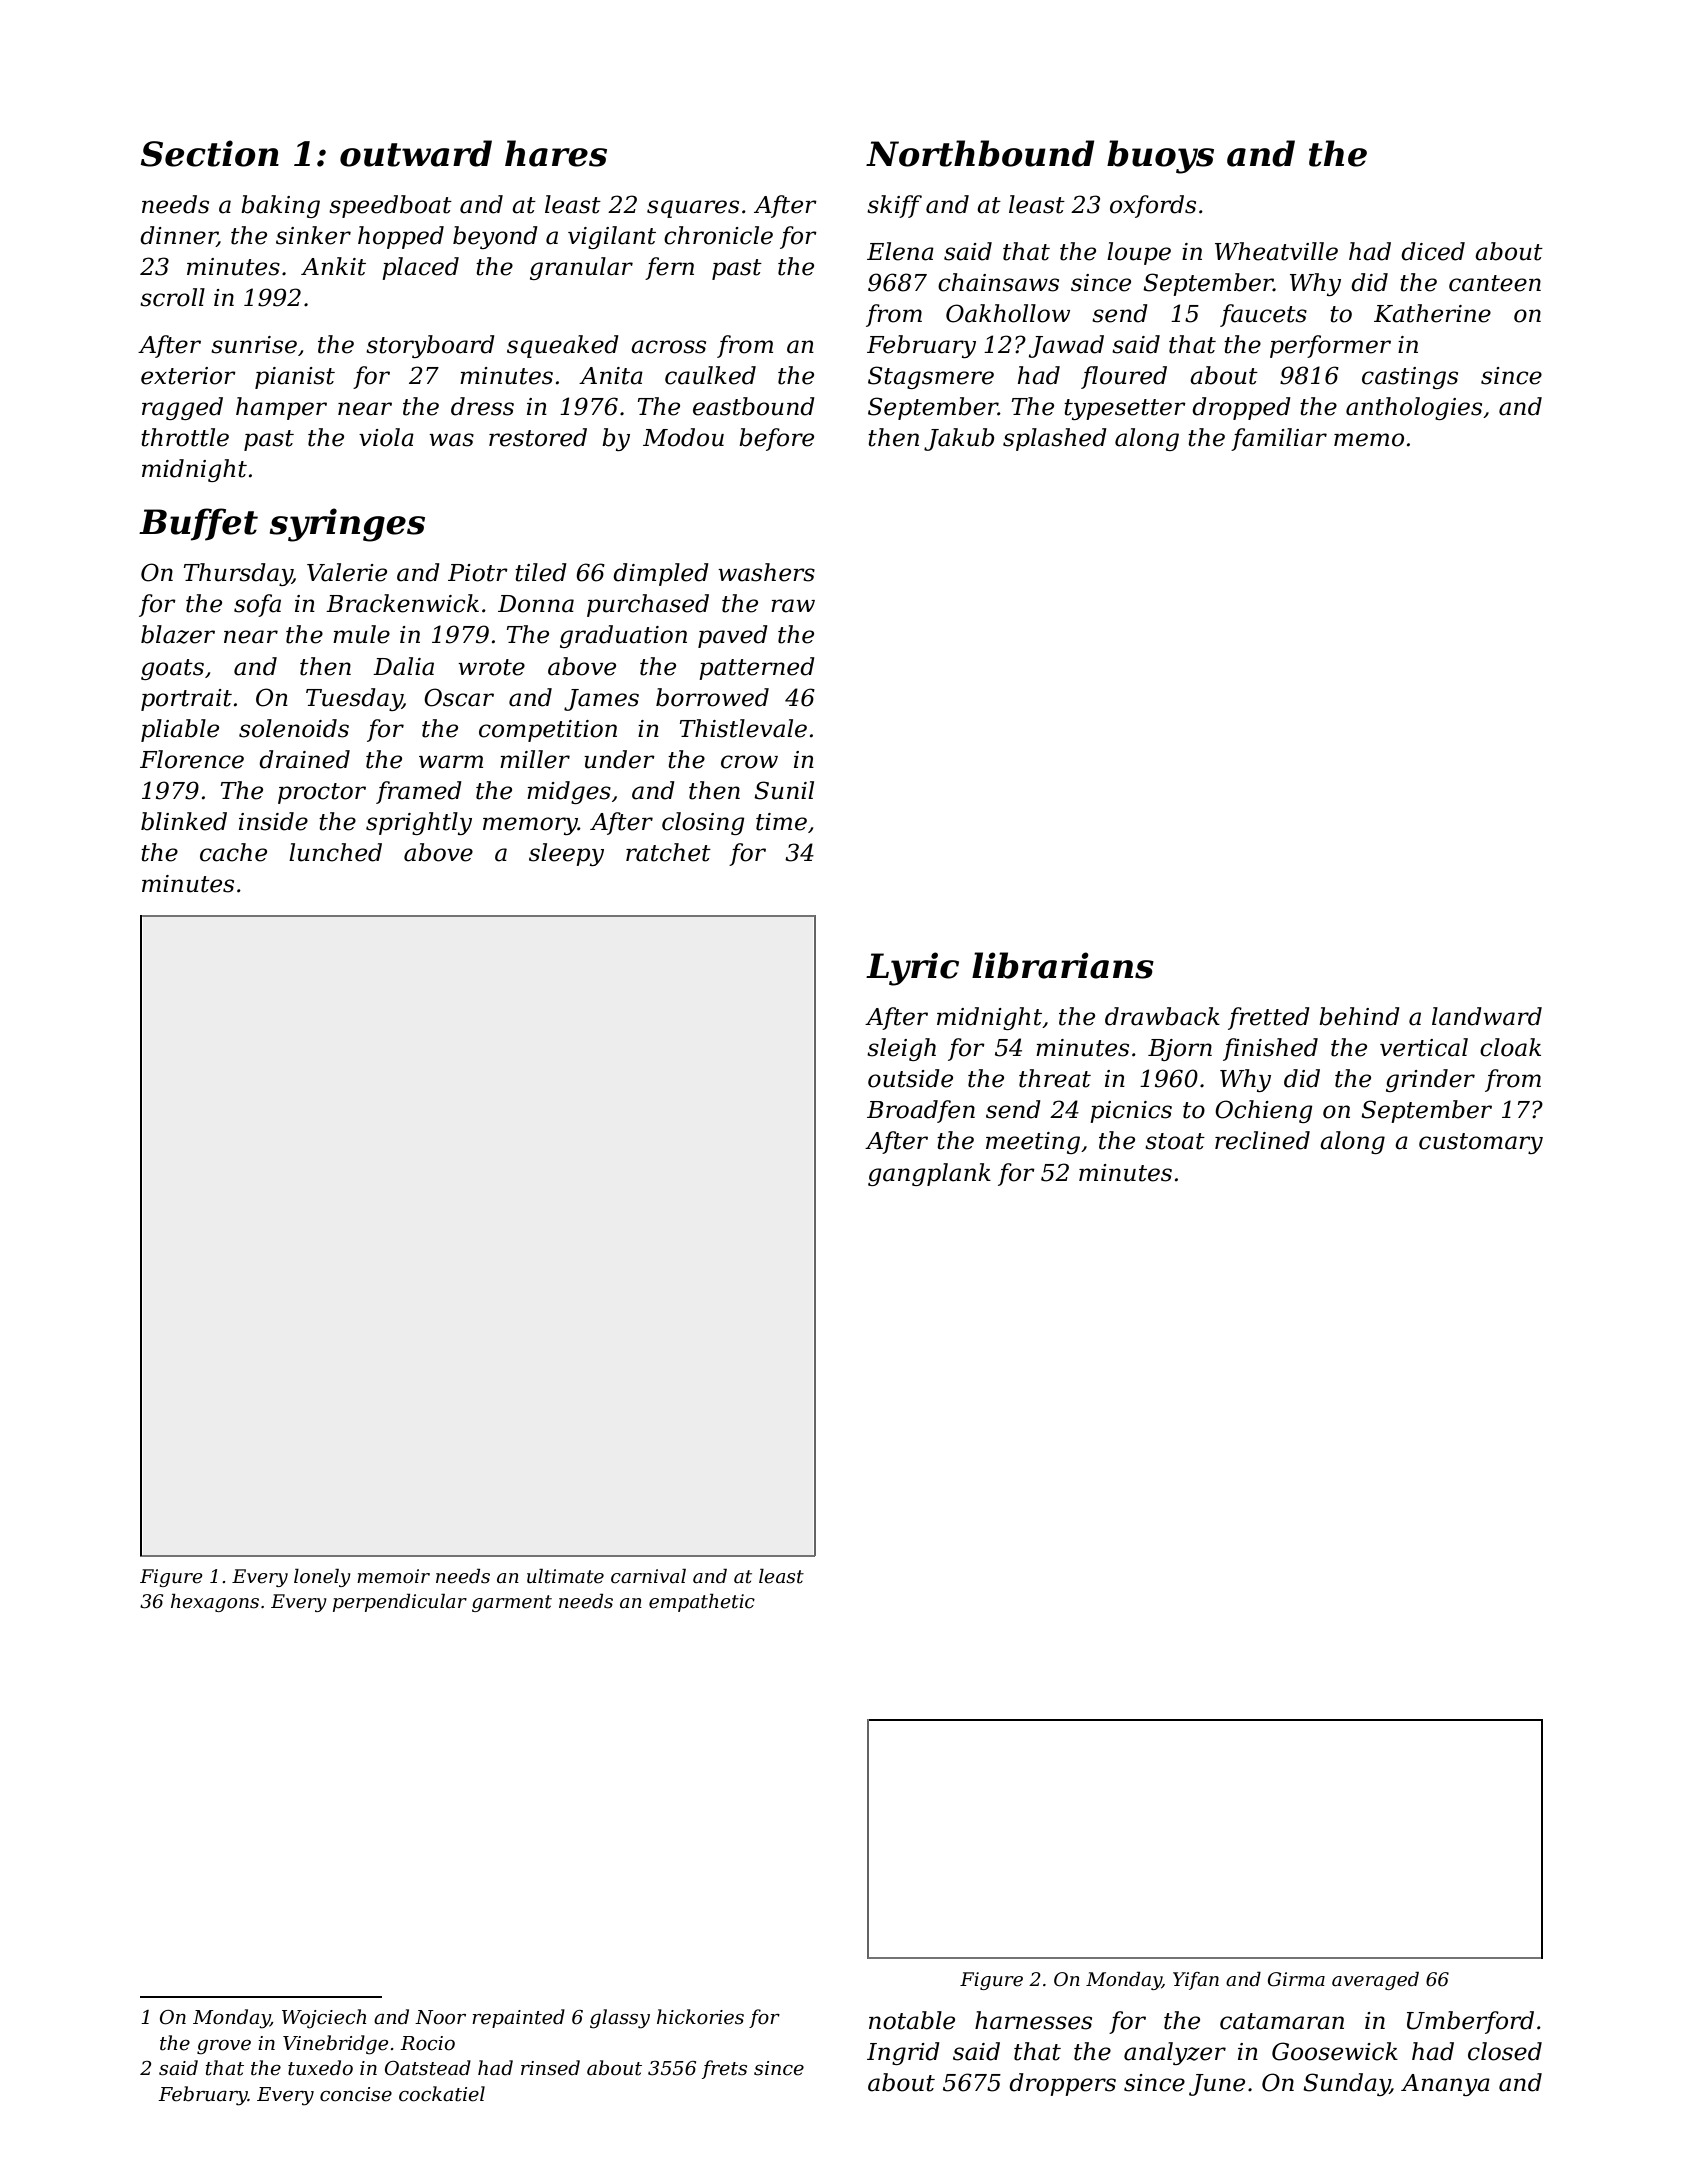 This screenshot has width=1683, height=2178. Describe the element at coordinates (1162, 1016) in the screenshot. I see `drawback` at that location.
